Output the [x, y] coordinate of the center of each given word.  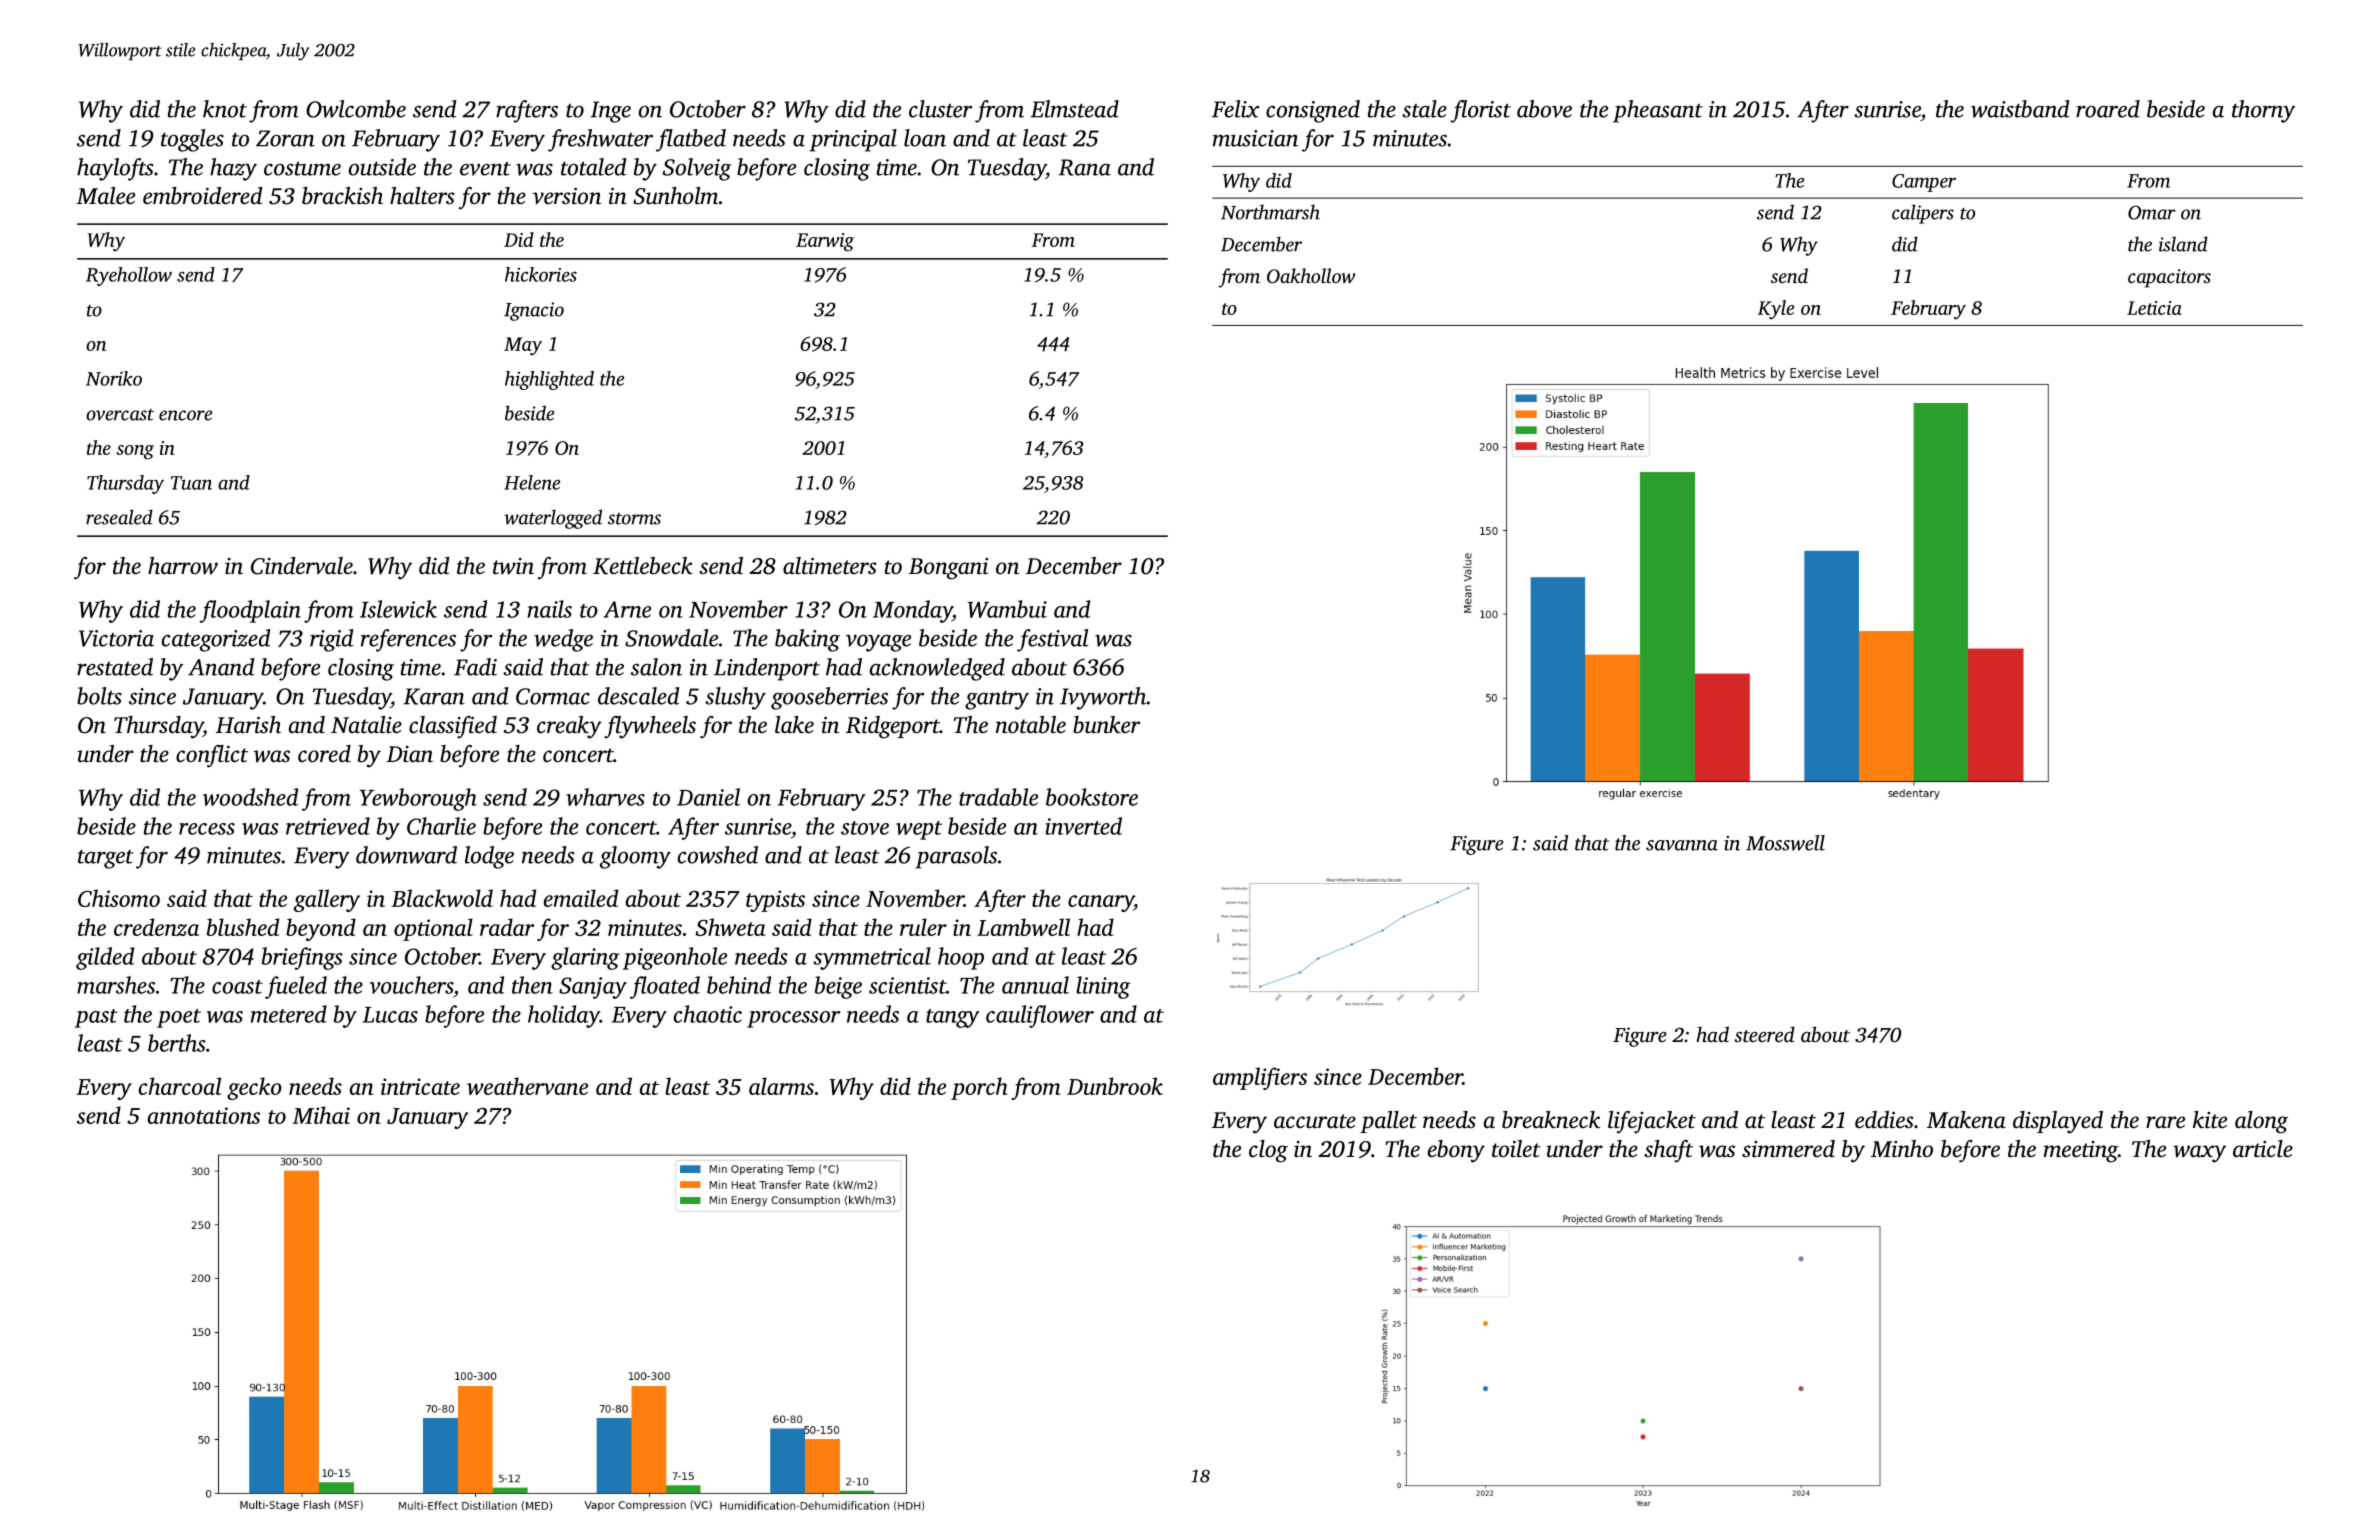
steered [1764, 1034]
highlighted [549, 380]
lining [1103, 987]
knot [225, 109]
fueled [296, 987]
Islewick [398, 609]
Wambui [1007, 609]
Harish [248, 725]
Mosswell [1785, 843]
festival [1053, 640]
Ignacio [534, 311]
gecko [254, 1088]
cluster [940, 109]
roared [2108, 109]
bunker [1106, 725]
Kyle [1776, 309]
